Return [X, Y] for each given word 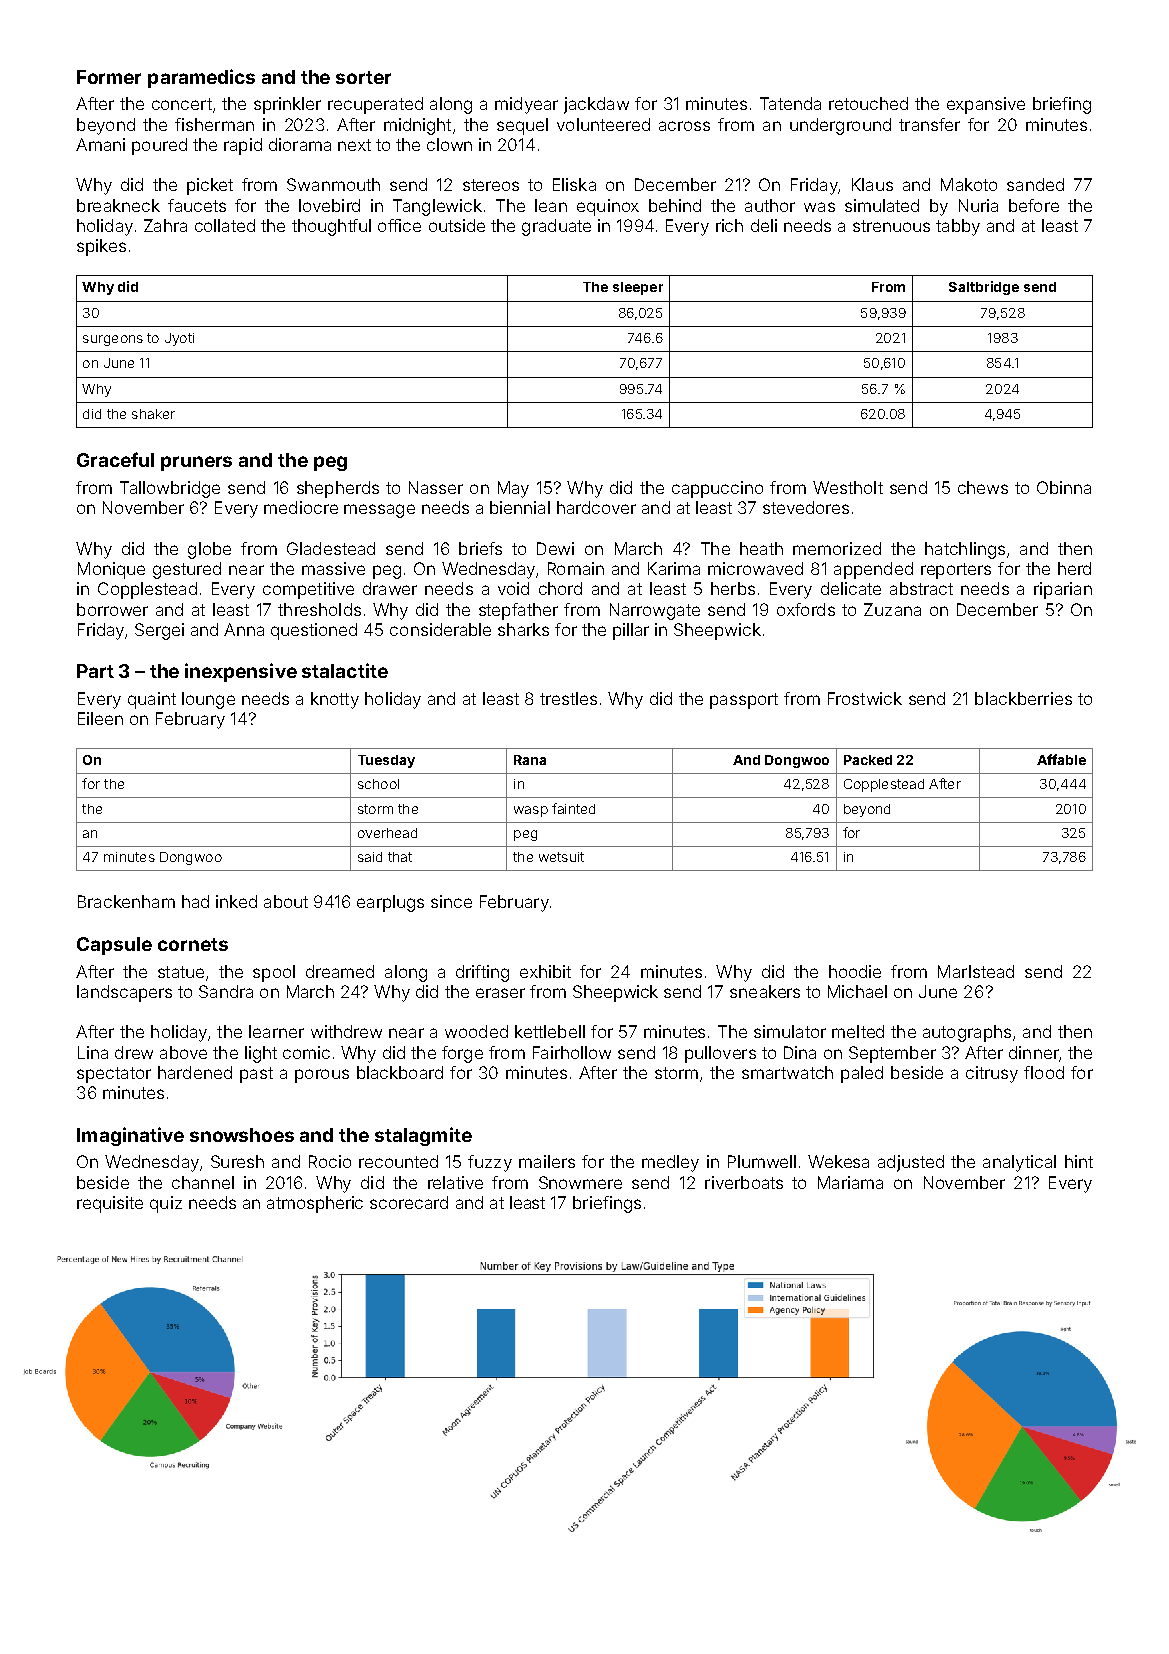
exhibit [545, 971]
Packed [868, 760]
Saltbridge [984, 288]
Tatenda [790, 103]
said [370, 857]
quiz [166, 1204]
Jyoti [179, 339]
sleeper [638, 288]
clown [449, 144]
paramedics [201, 78]
